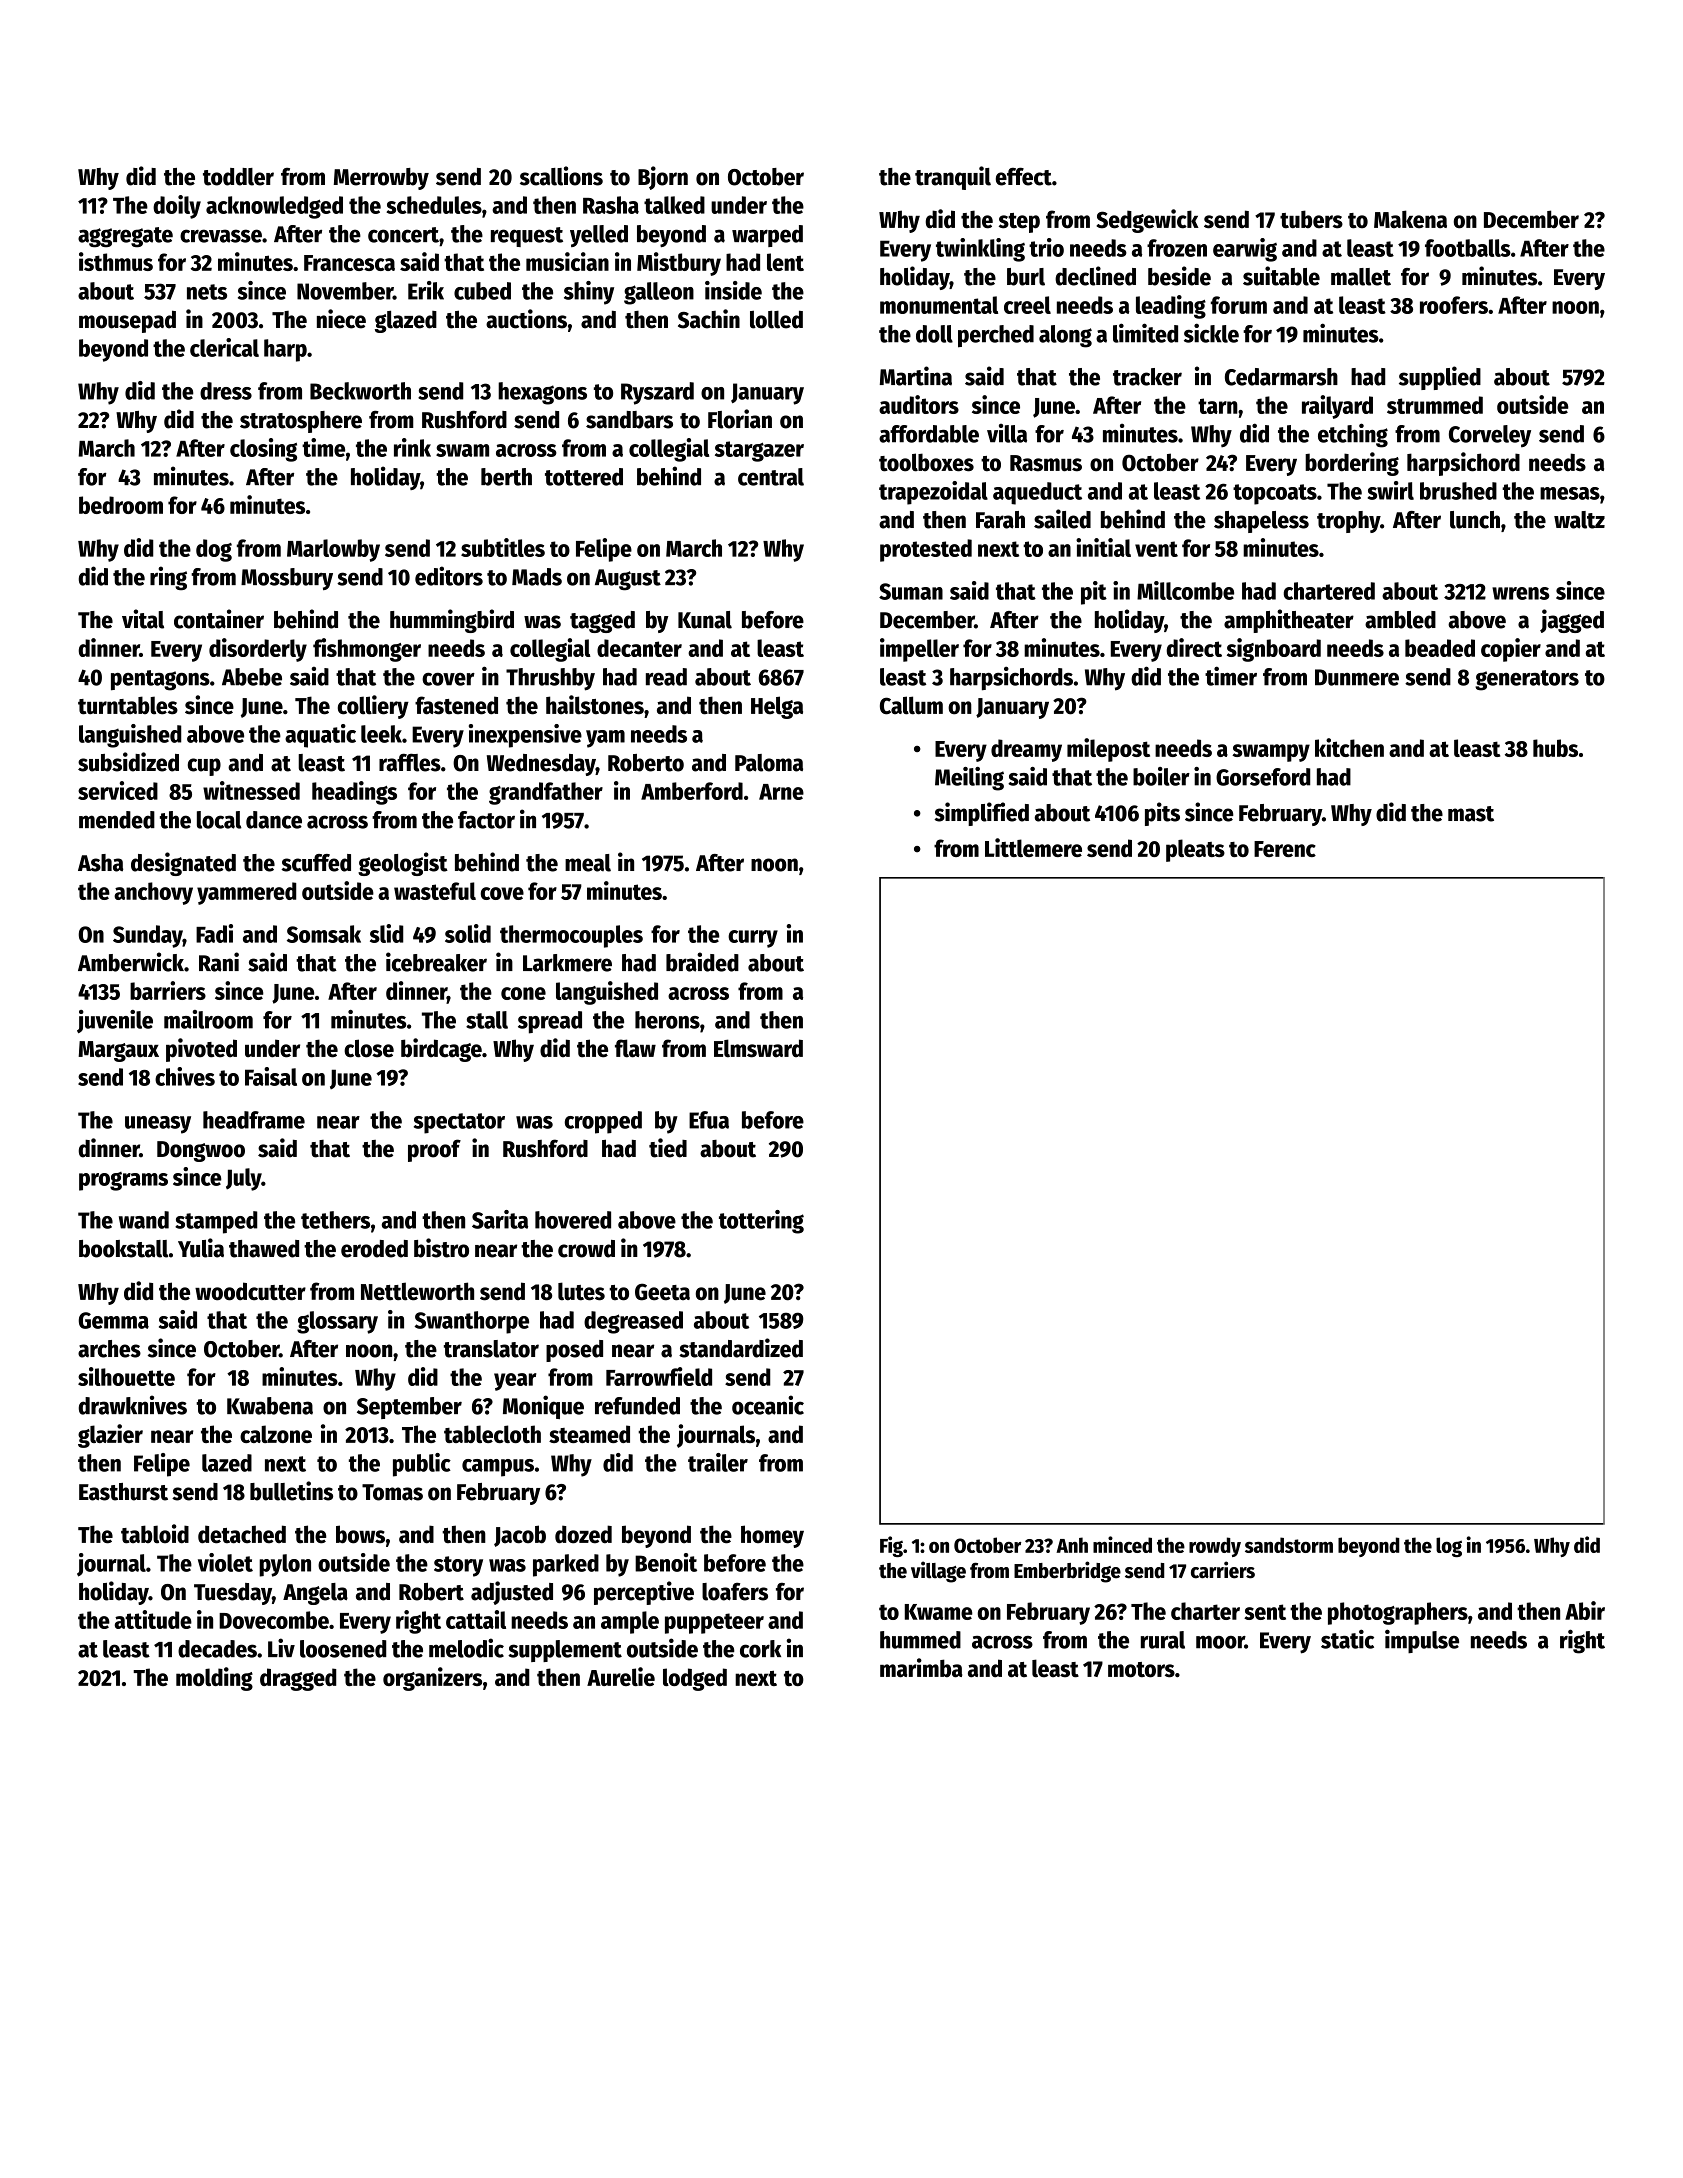  What do you see at coordinates (403, 864) in the page?
I see `geologist` at bounding box center [403, 864].
